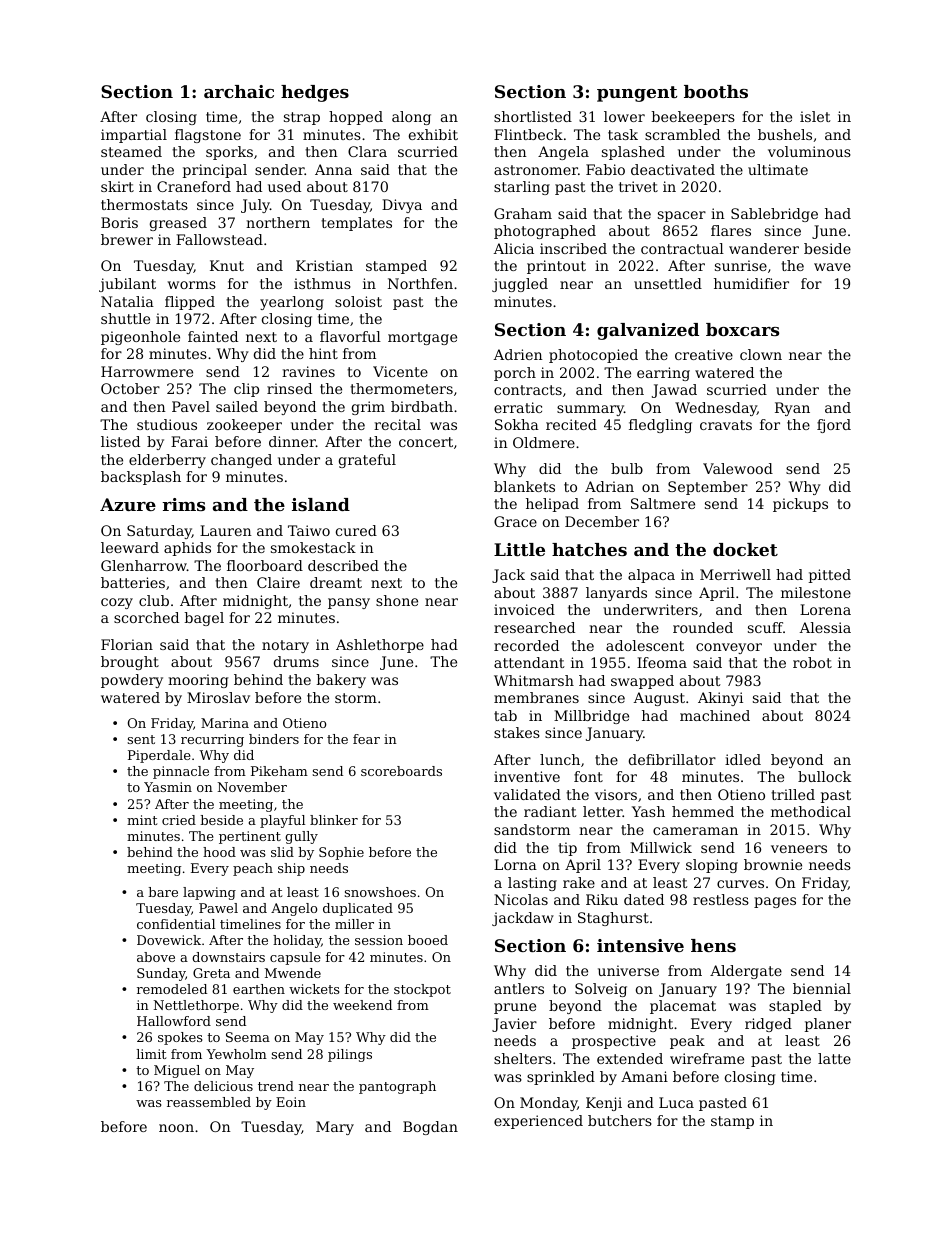 The height and width of the screenshot is (1233, 952). What do you see at coordinates (274, 739) in the screenshot?
I see `binders` at bounding box center [274, 739].
